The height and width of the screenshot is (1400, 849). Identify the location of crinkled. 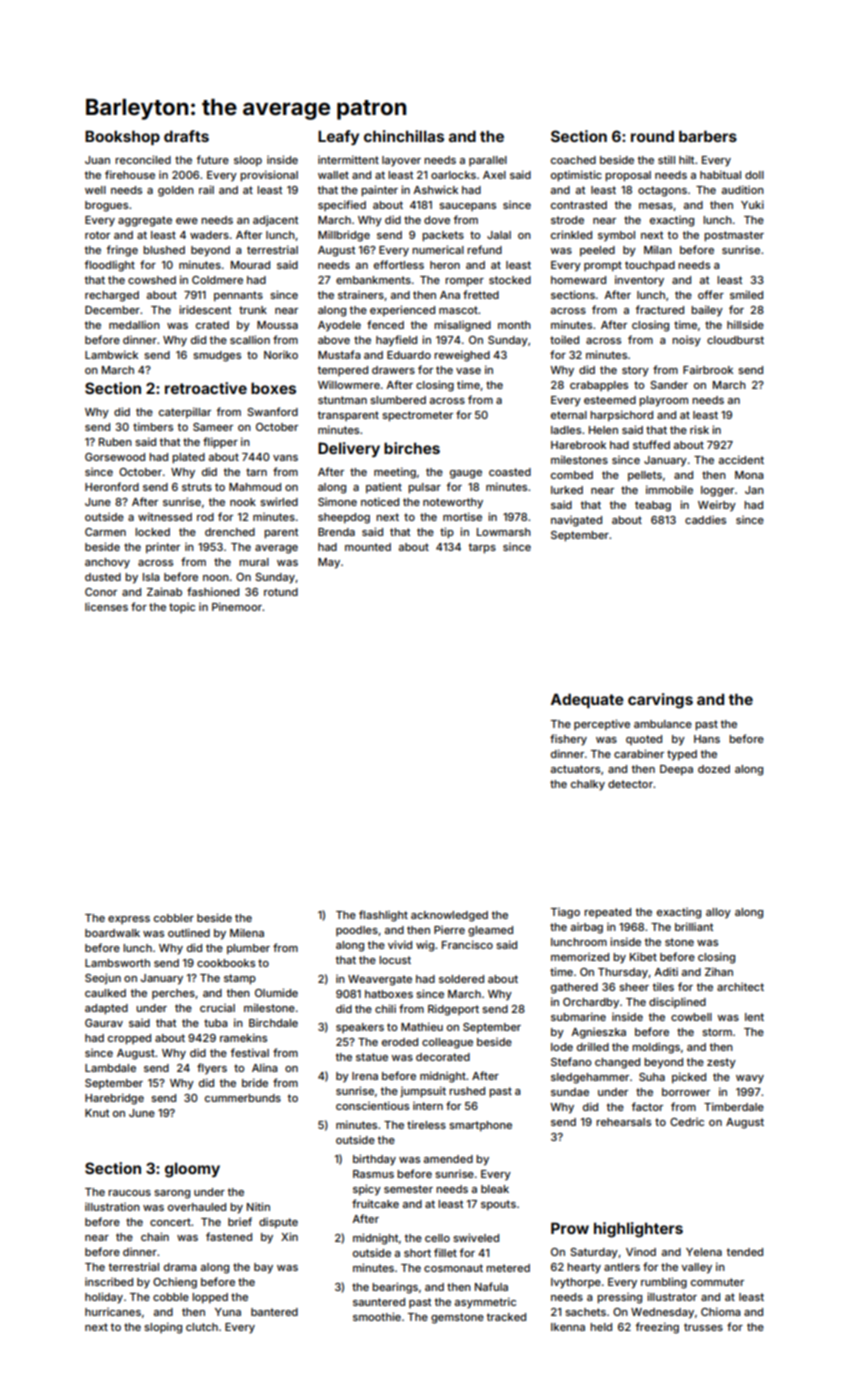
(571, 234).
